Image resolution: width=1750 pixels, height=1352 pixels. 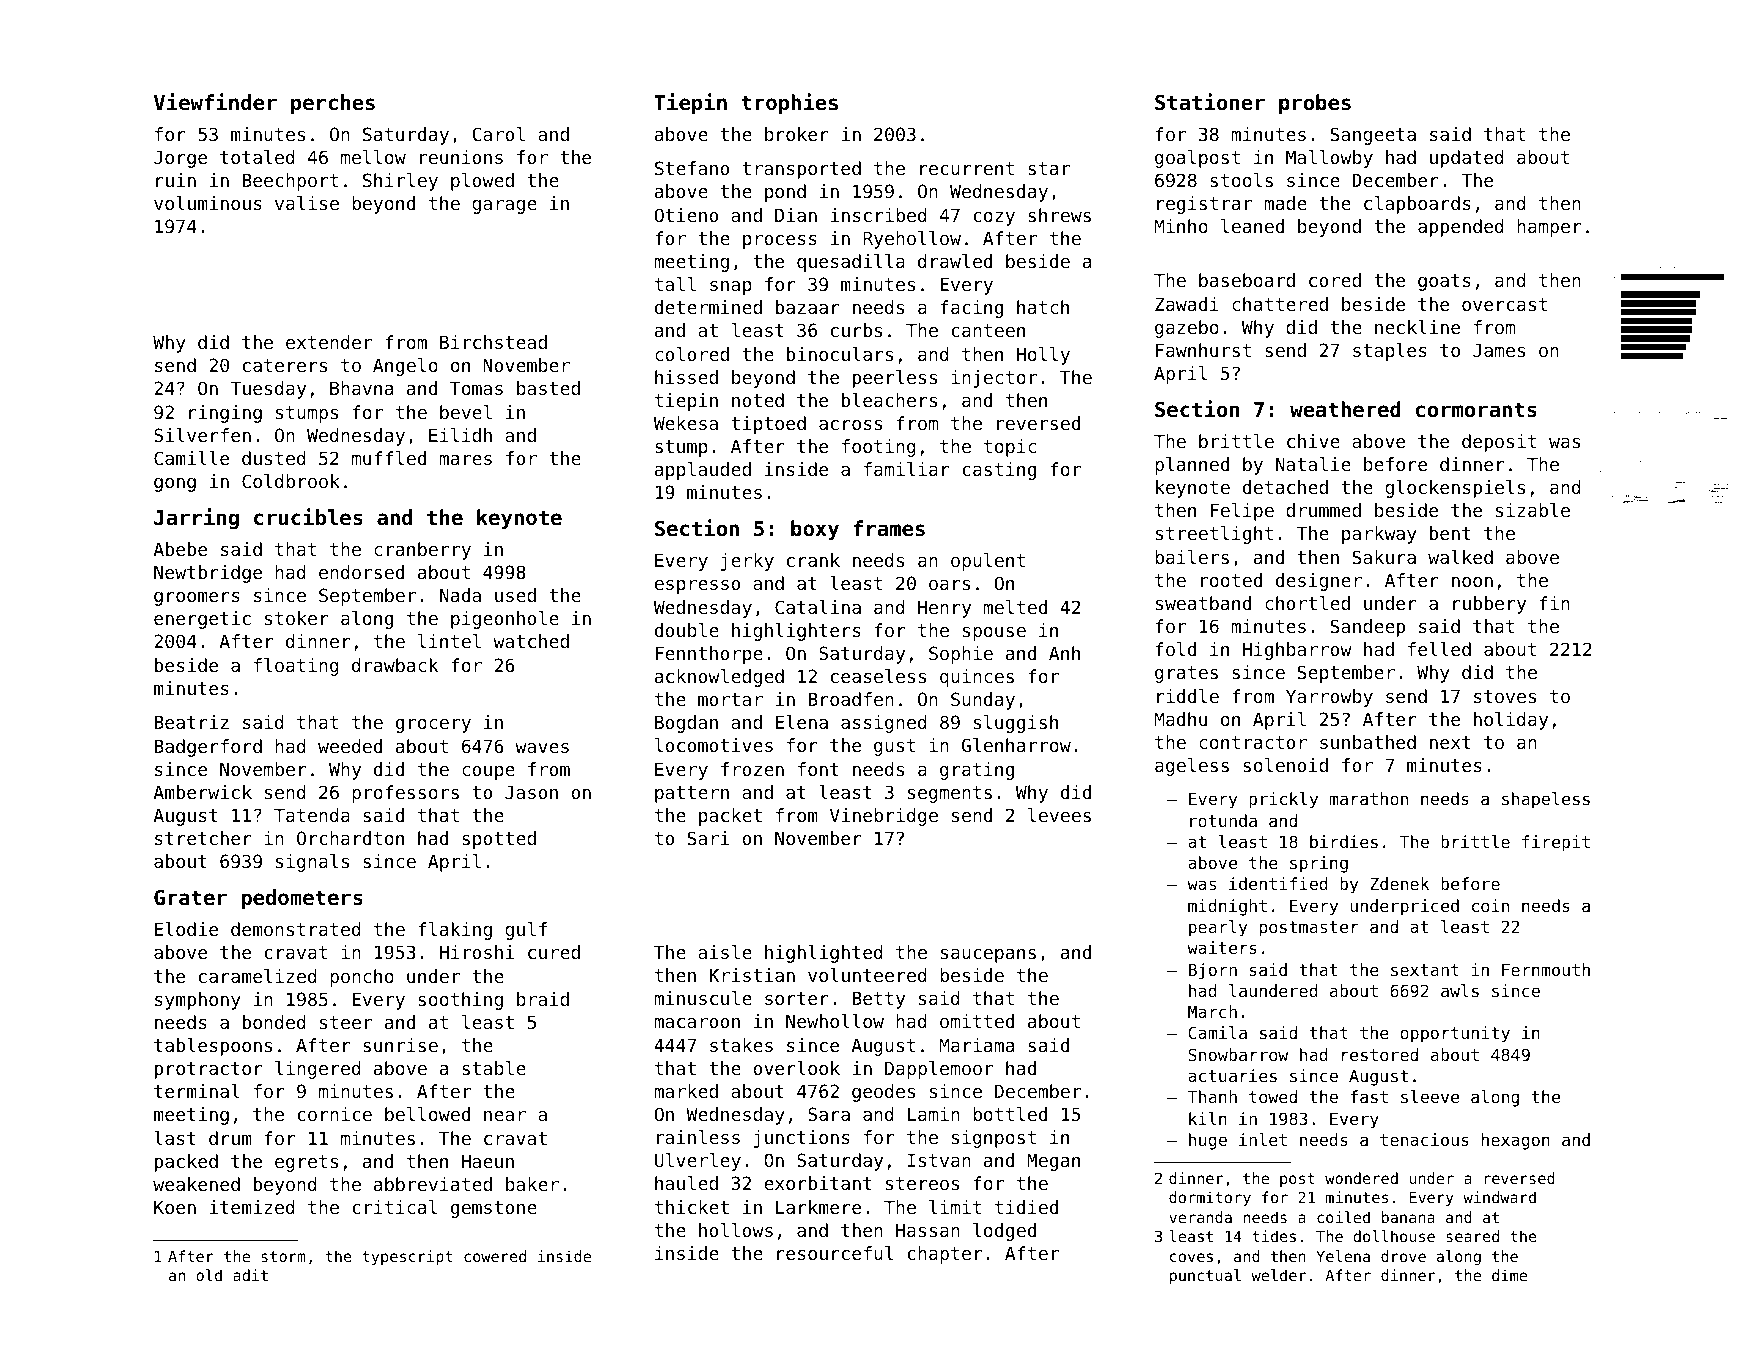 I want to click on used, so click(x=515, y=595).
